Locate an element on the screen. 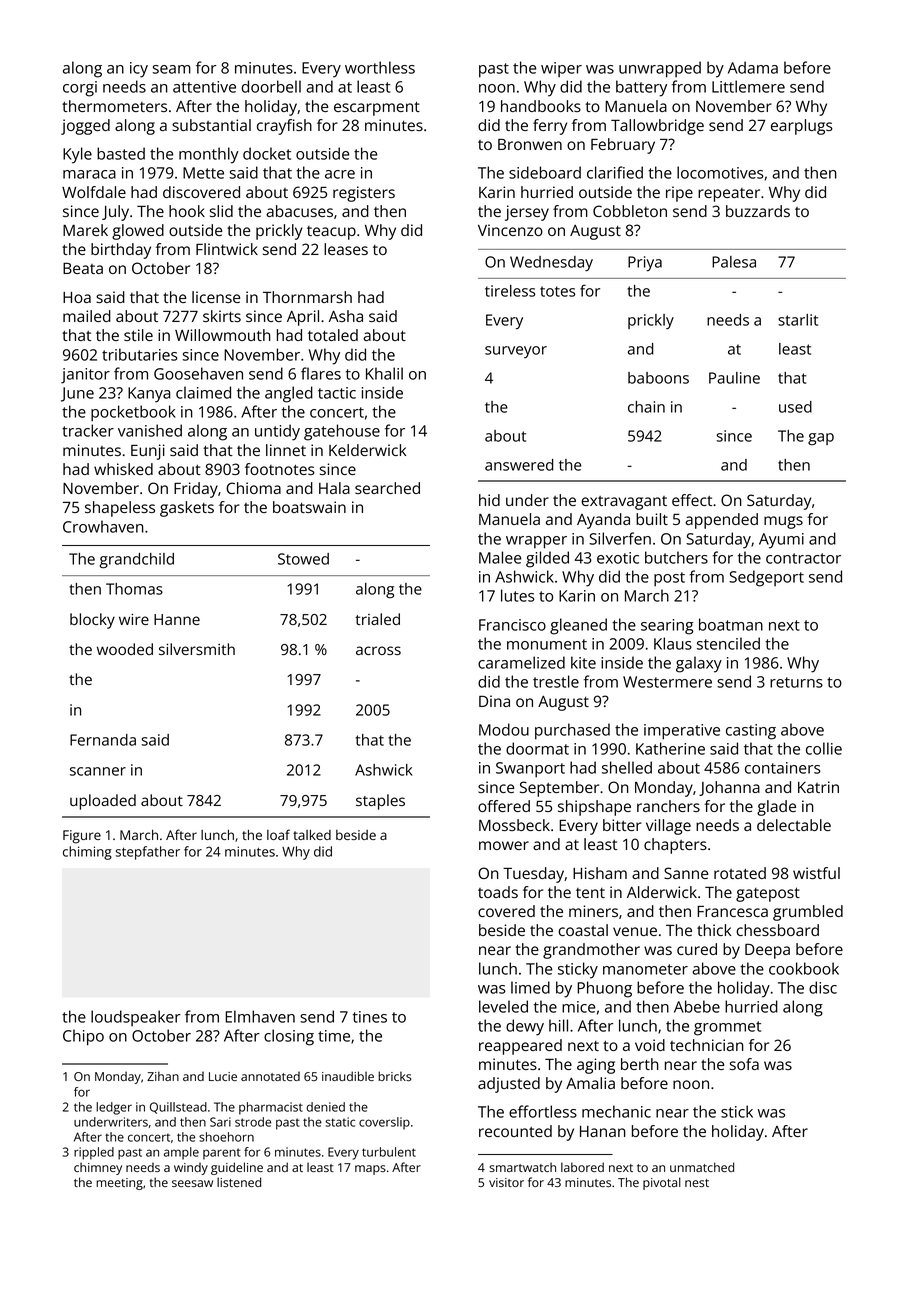  listened is located at coordinates (239, 1182).
